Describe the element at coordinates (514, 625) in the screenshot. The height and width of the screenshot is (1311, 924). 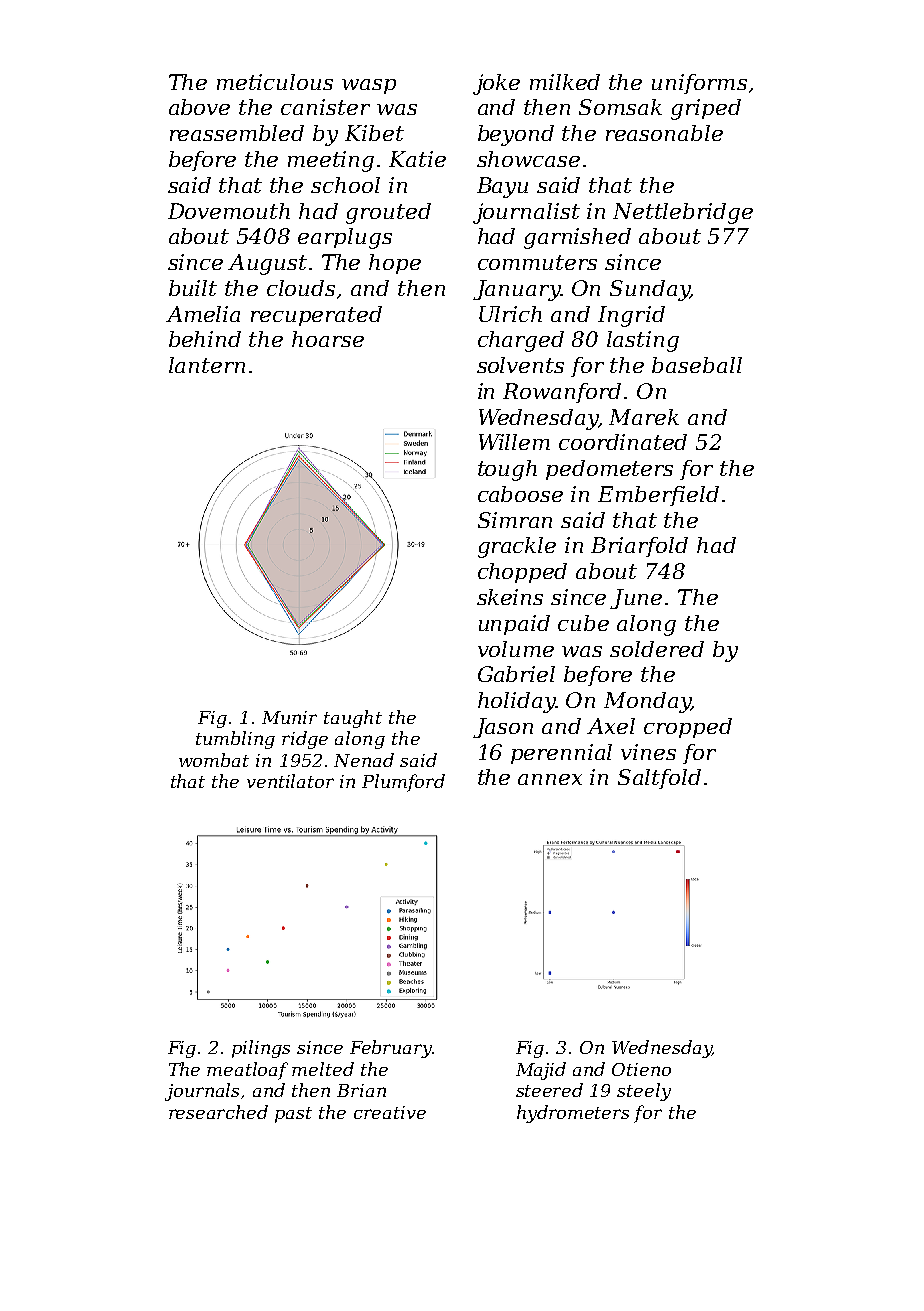
I see `unpaid` at that location.
